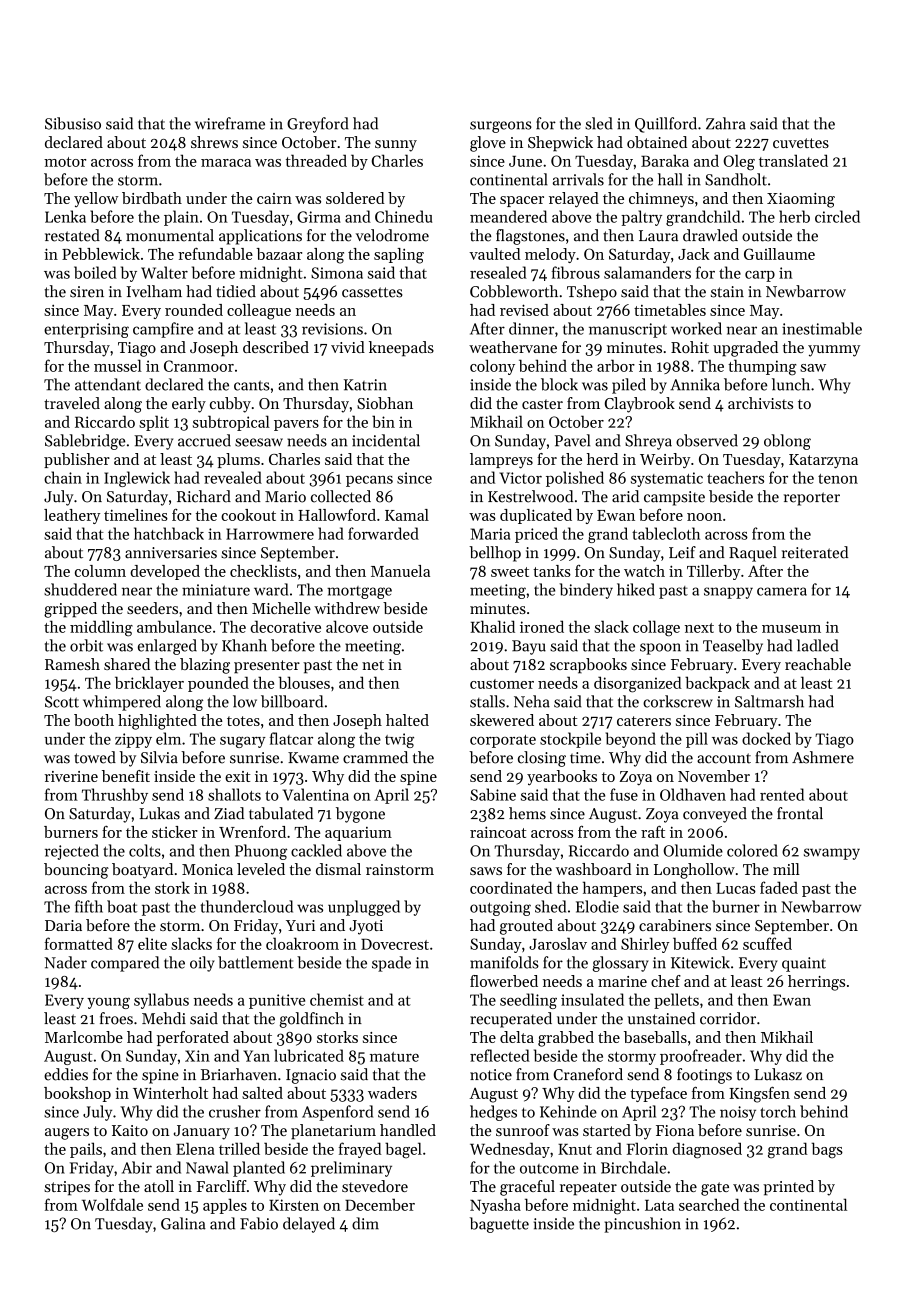  Describe the element at coordinates (274, 198) in the page. I see `cairn` at that location.
